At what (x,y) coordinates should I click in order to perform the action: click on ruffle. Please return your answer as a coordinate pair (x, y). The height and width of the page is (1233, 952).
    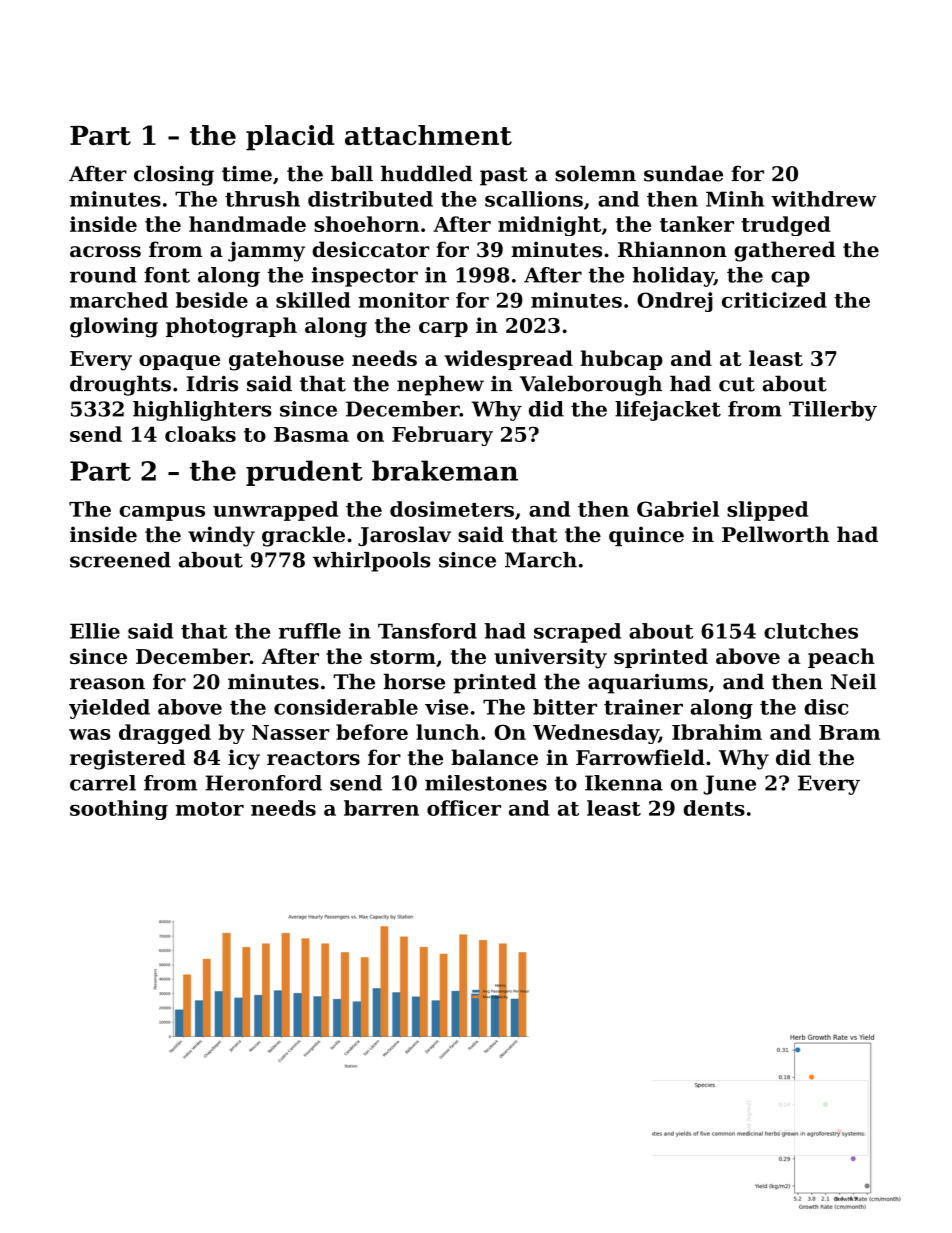
    Looking at the image, I should click on (310, 631).
